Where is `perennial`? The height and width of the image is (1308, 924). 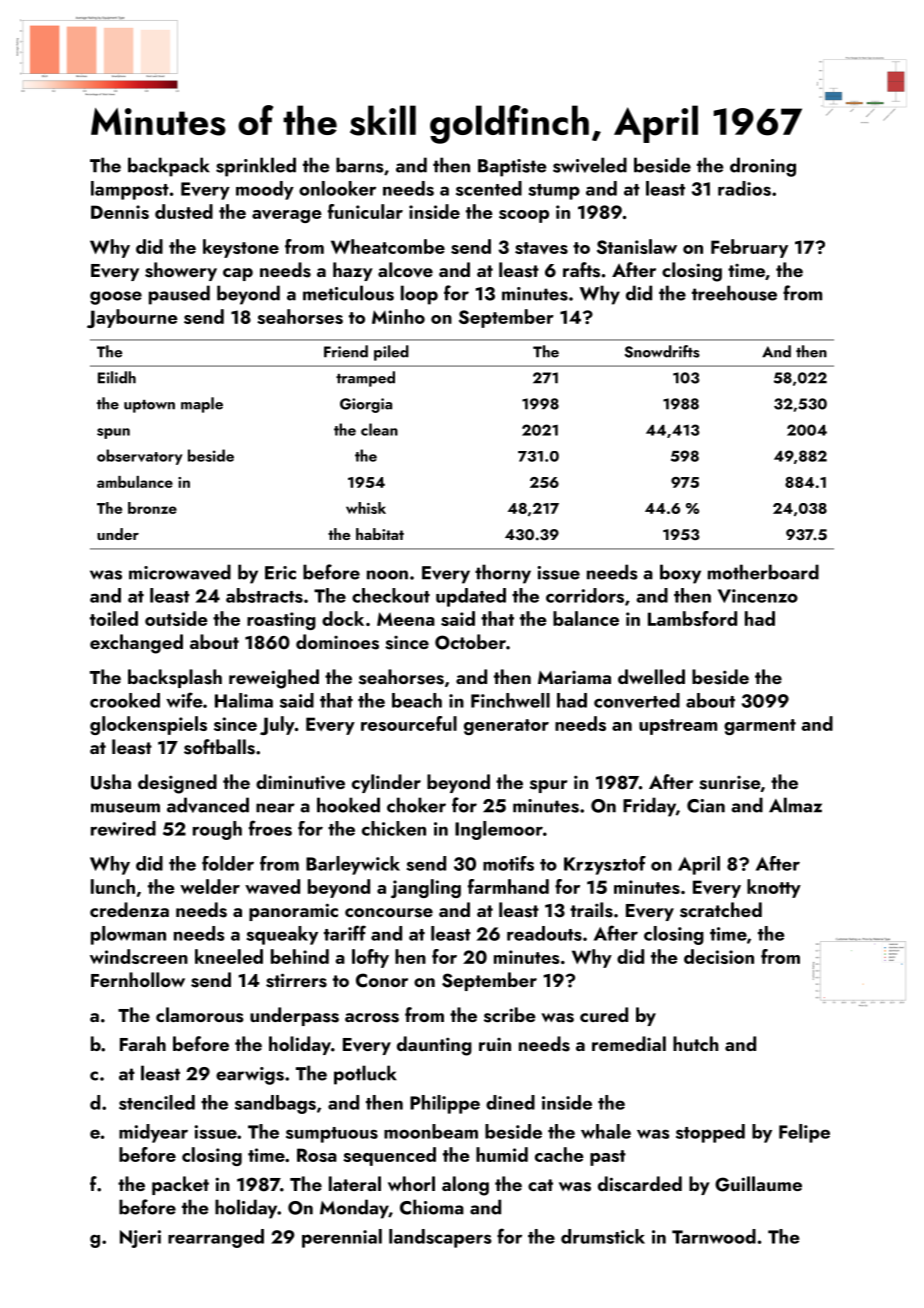
perennial is located at coordinates (342, 1238).
